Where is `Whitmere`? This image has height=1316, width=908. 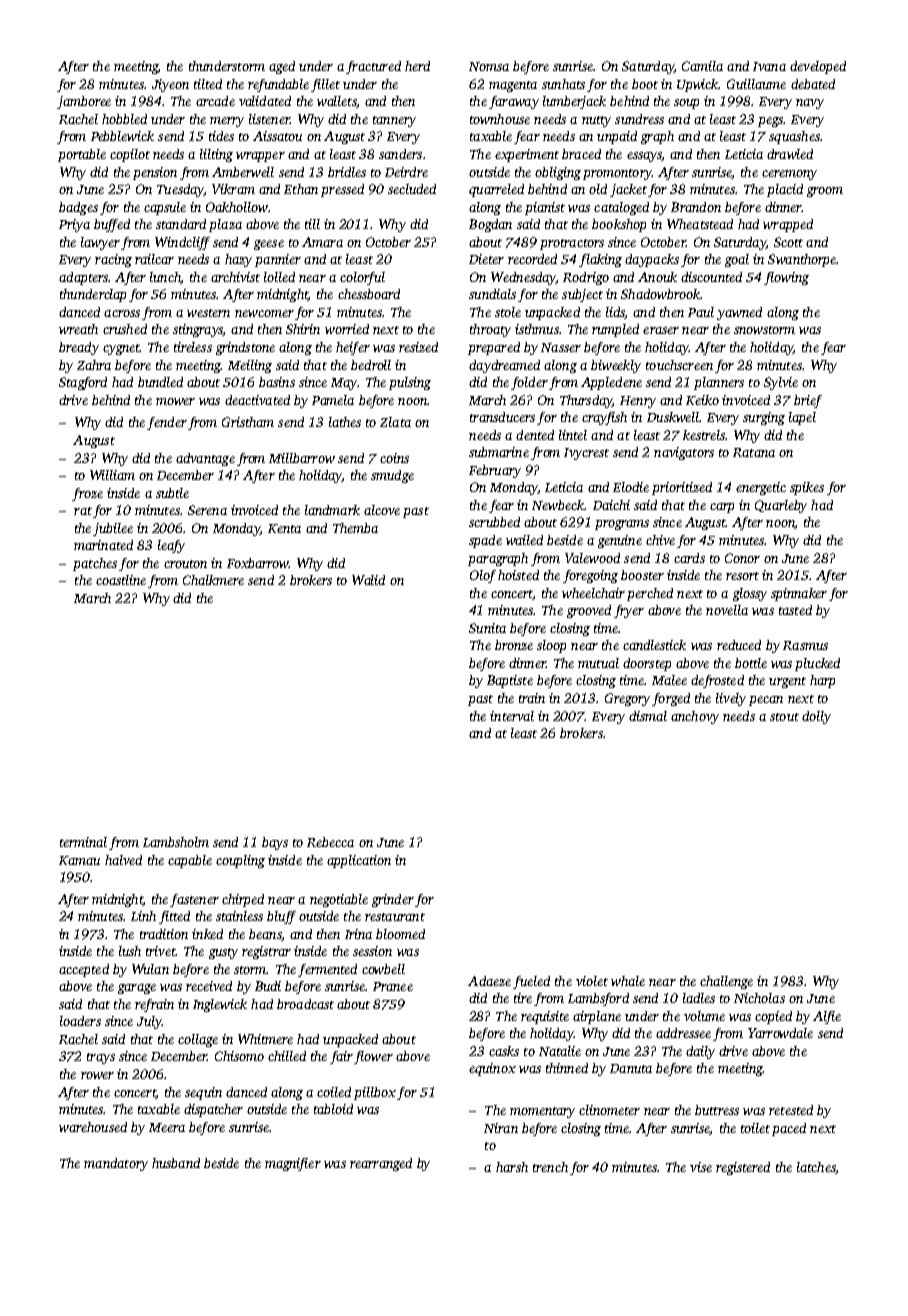
Whitmere is located at coordinates (265, 1039).
